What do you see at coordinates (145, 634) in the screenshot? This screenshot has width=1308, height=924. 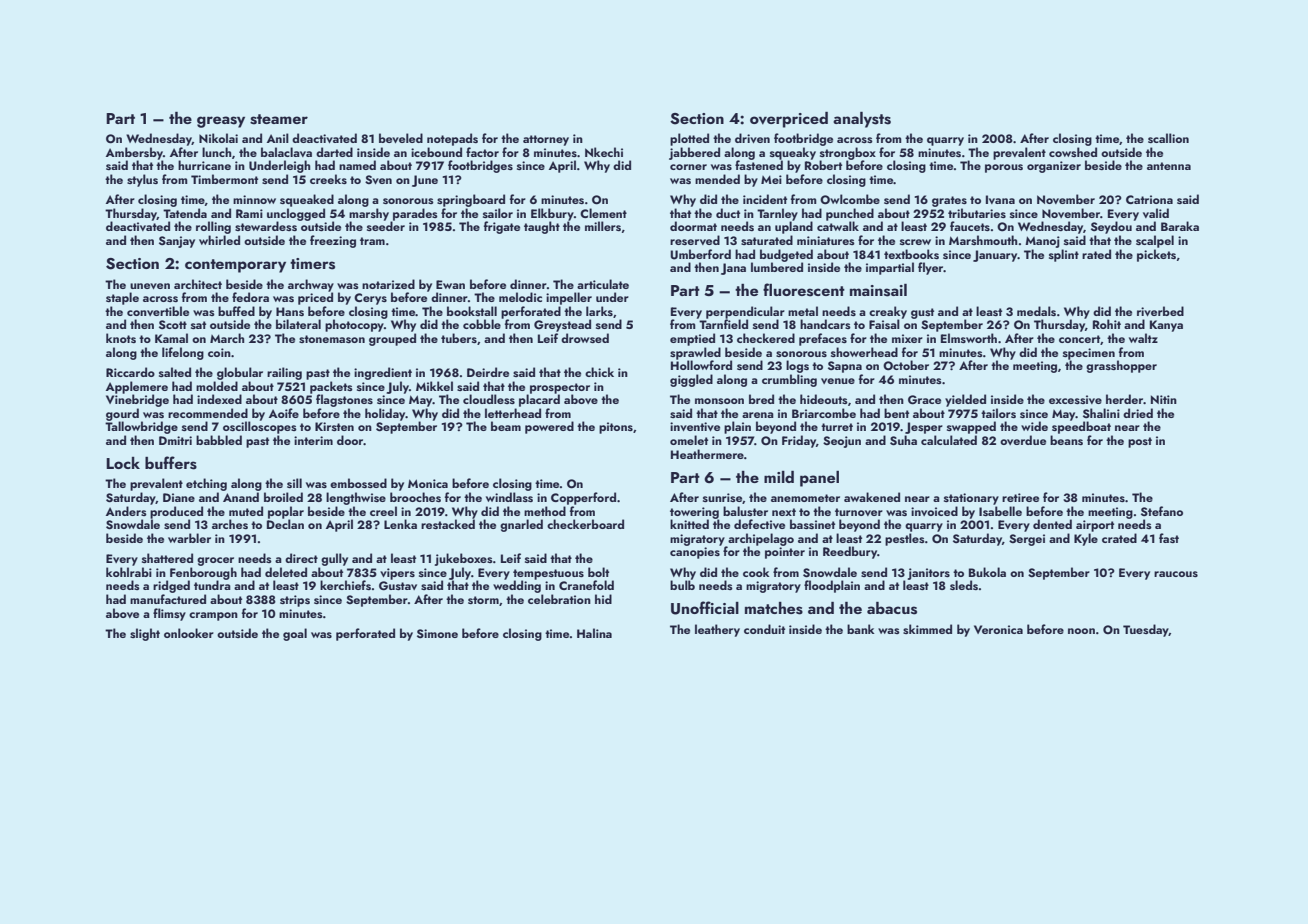 I see `slight` at bounding box center [145, 634].
